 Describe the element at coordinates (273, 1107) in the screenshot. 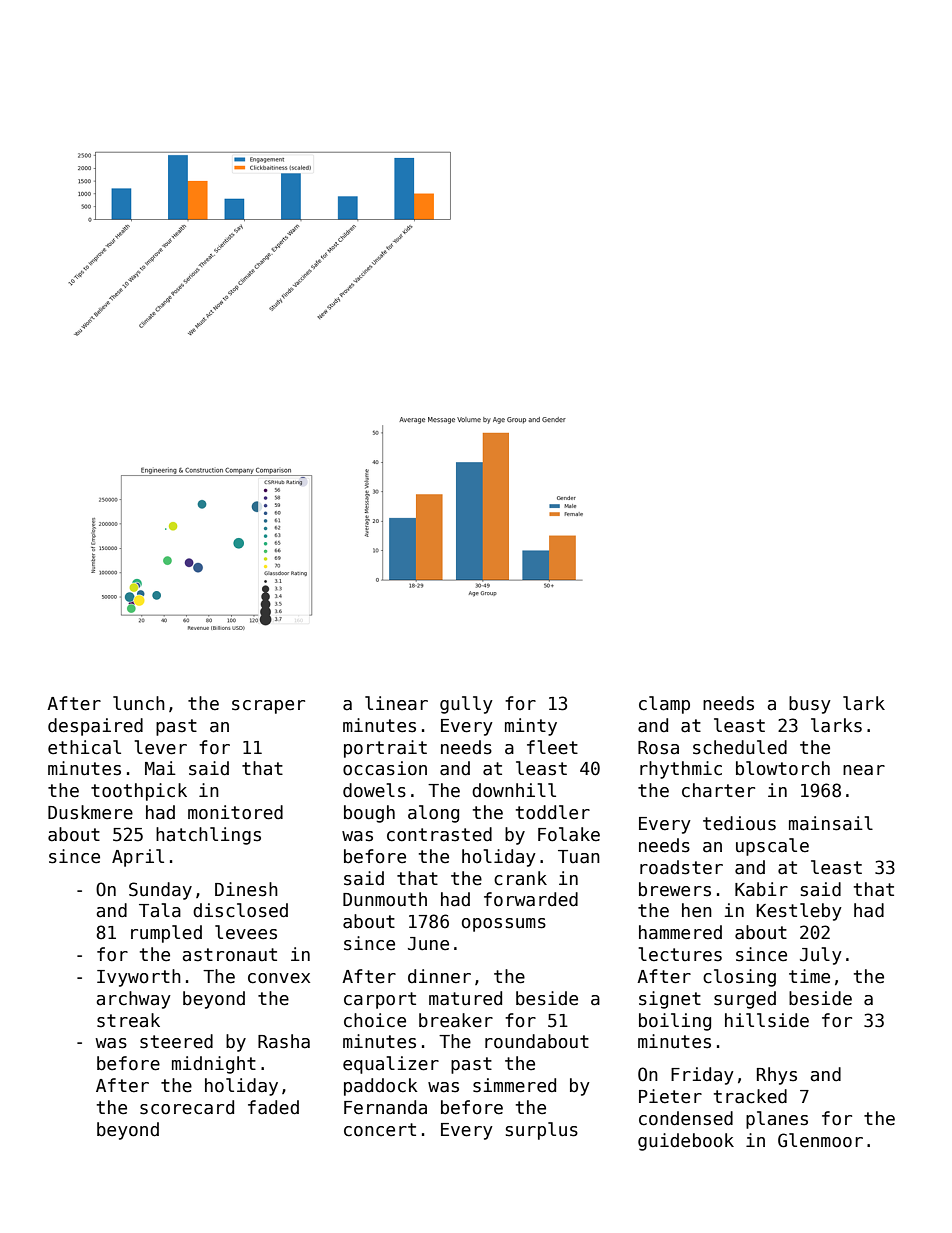

I see `faded` at that location.
